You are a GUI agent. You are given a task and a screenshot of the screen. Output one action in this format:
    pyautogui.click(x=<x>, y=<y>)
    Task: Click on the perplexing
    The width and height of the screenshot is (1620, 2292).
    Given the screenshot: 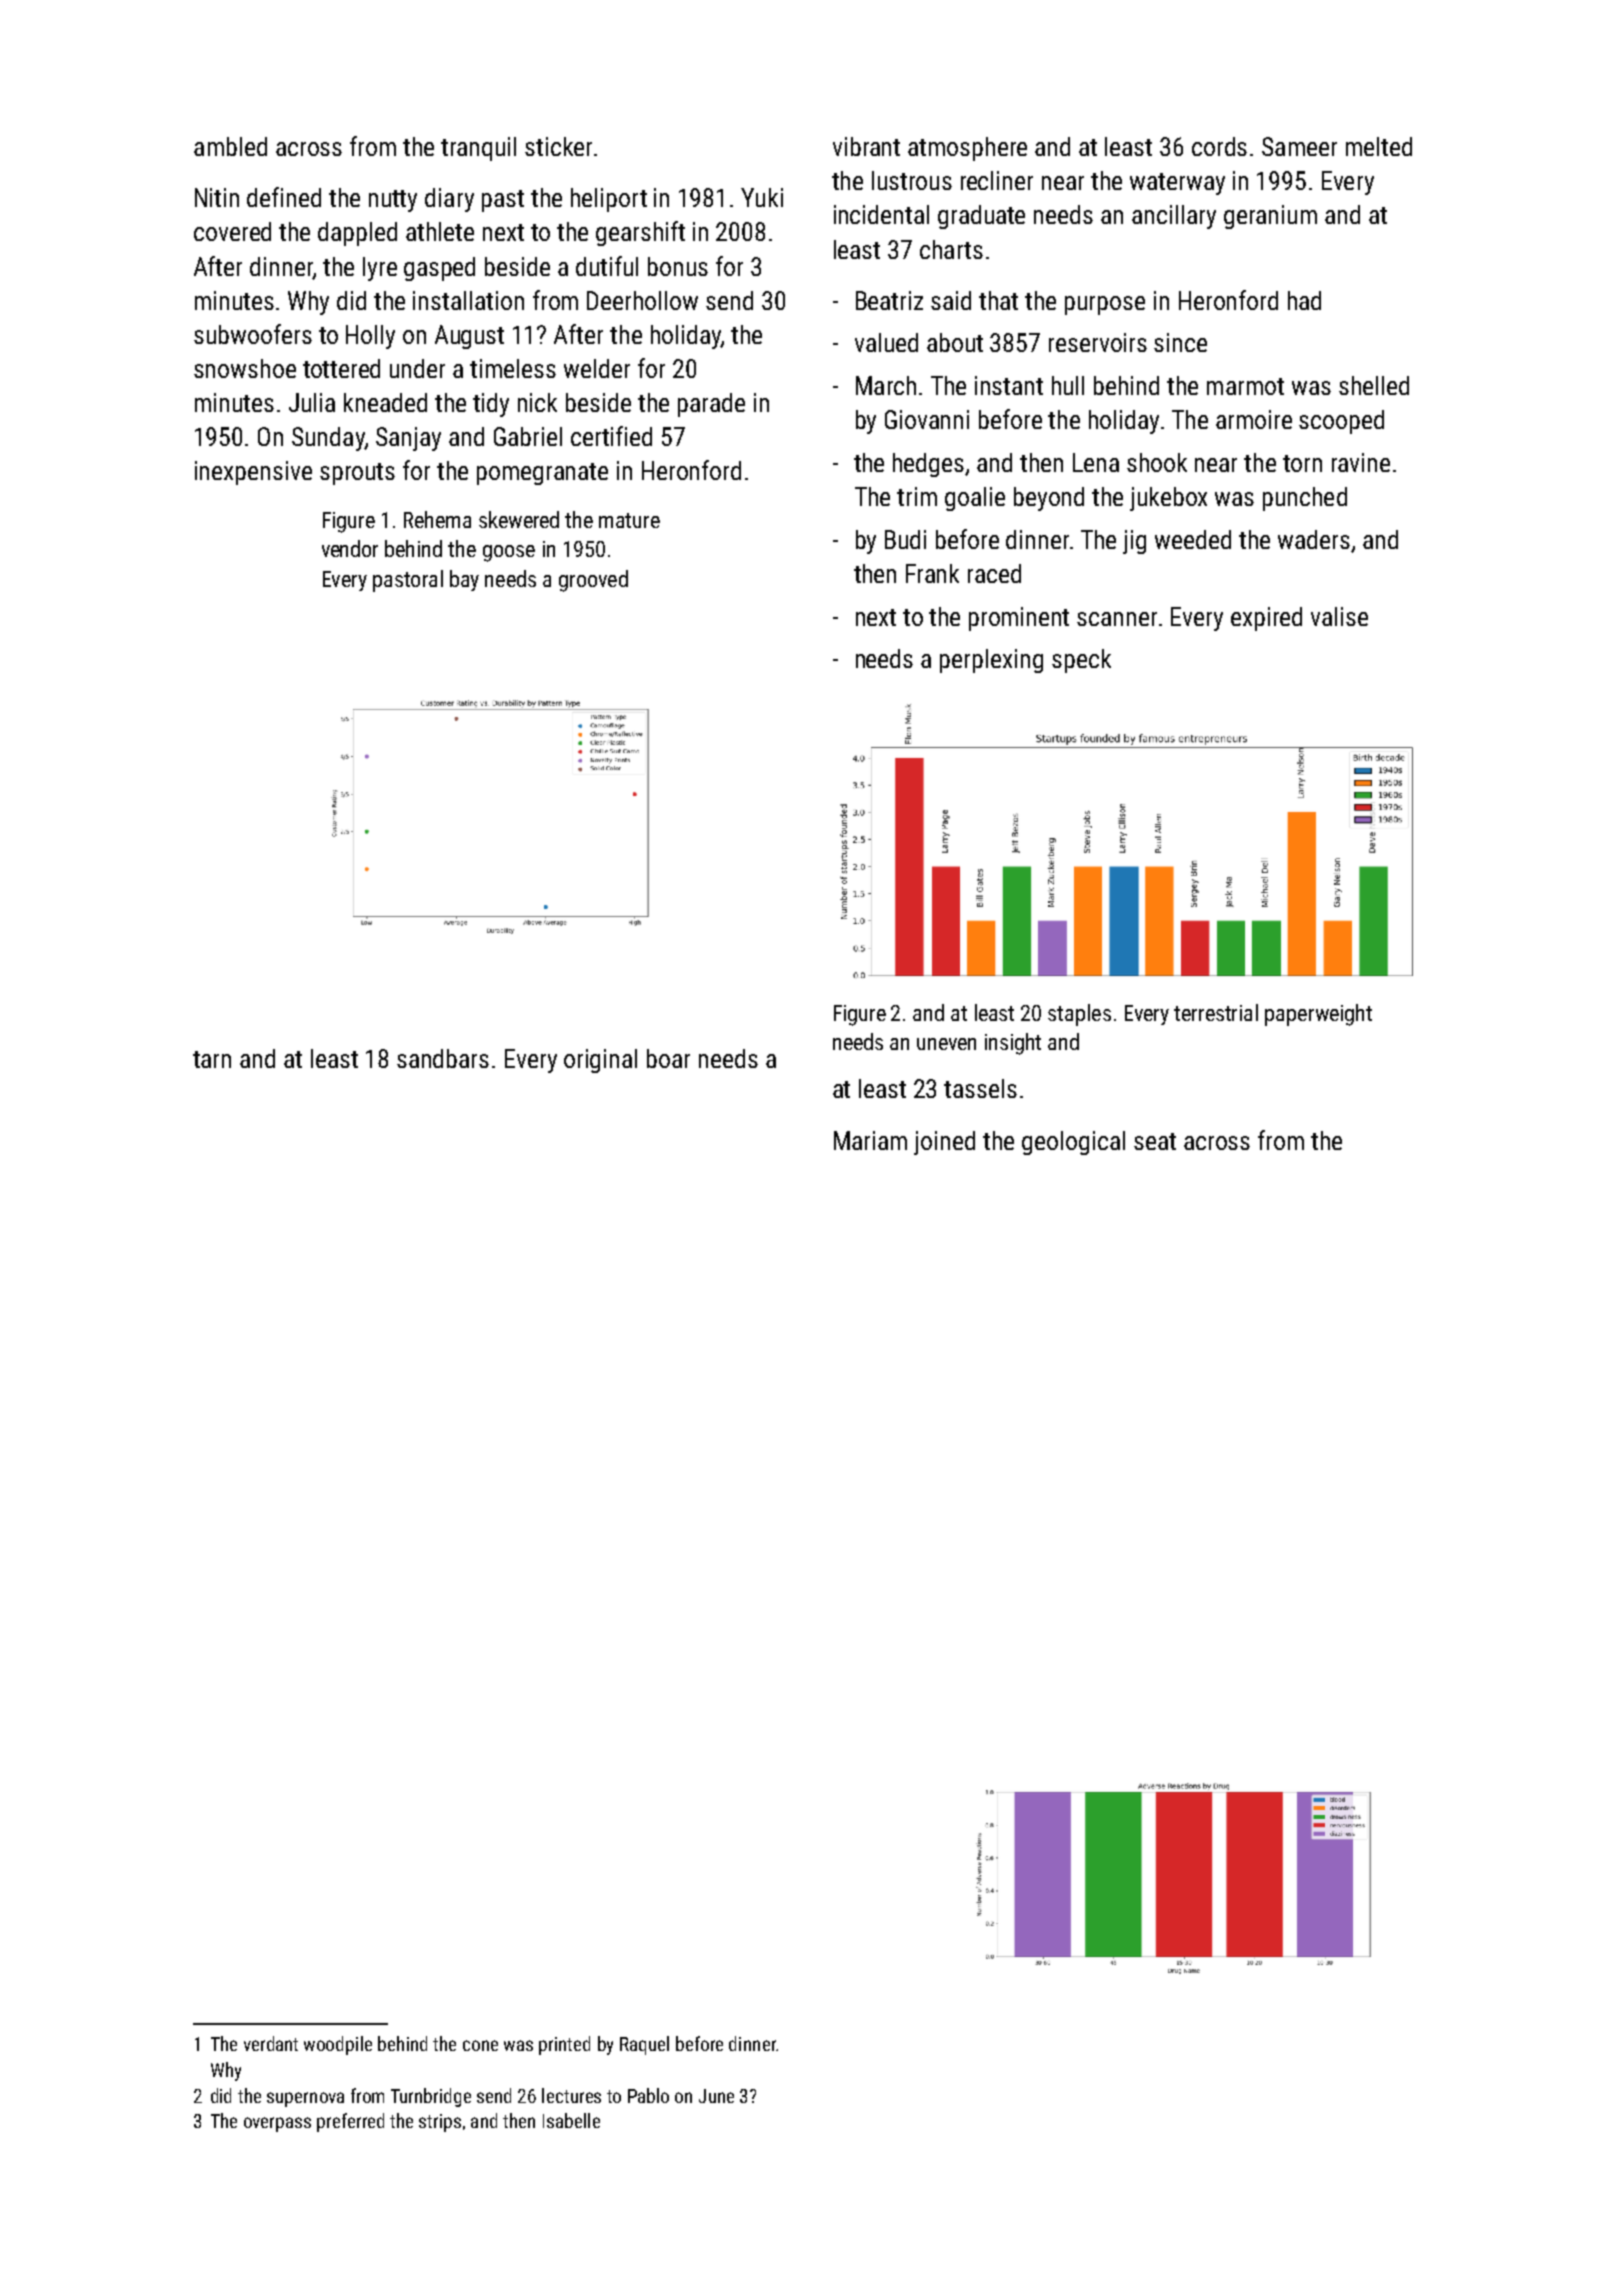 What is the action you would take?
    pyautogui.click(x=991, y=661)
